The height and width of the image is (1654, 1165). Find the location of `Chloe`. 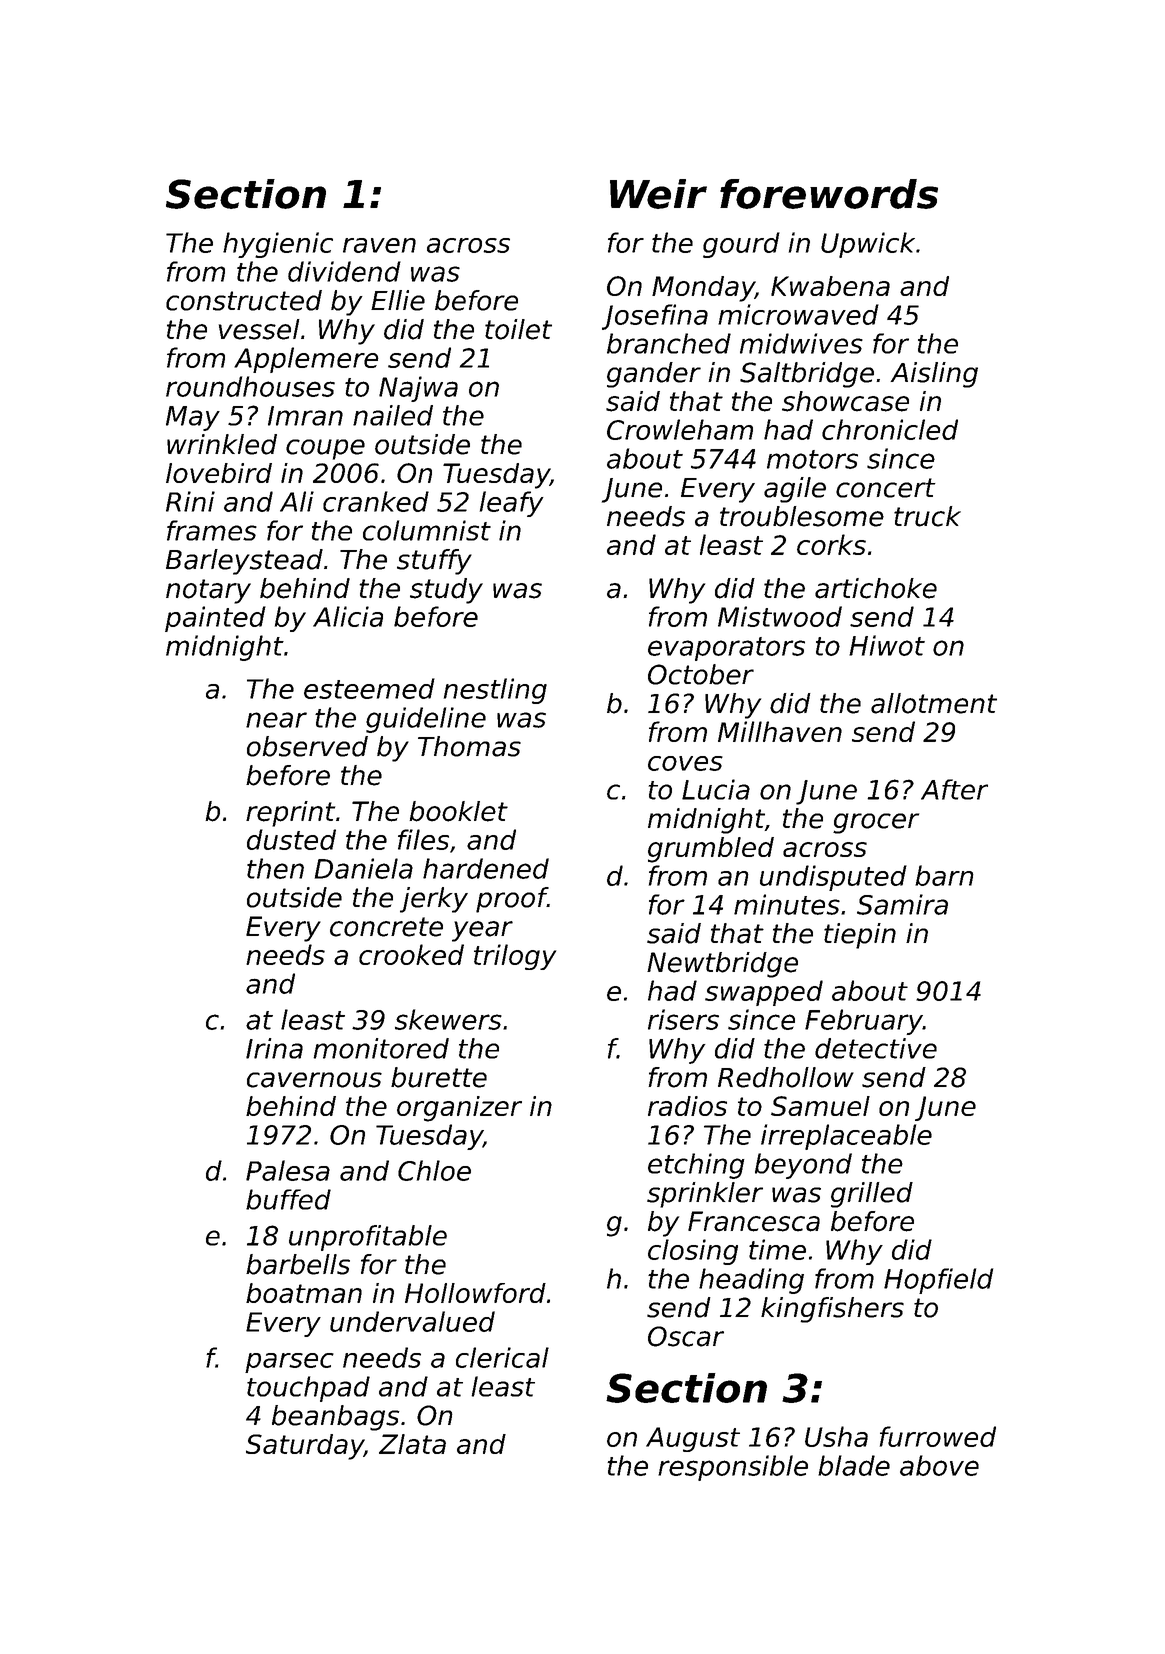

Chloe is located at coordinates (434, 1170).
